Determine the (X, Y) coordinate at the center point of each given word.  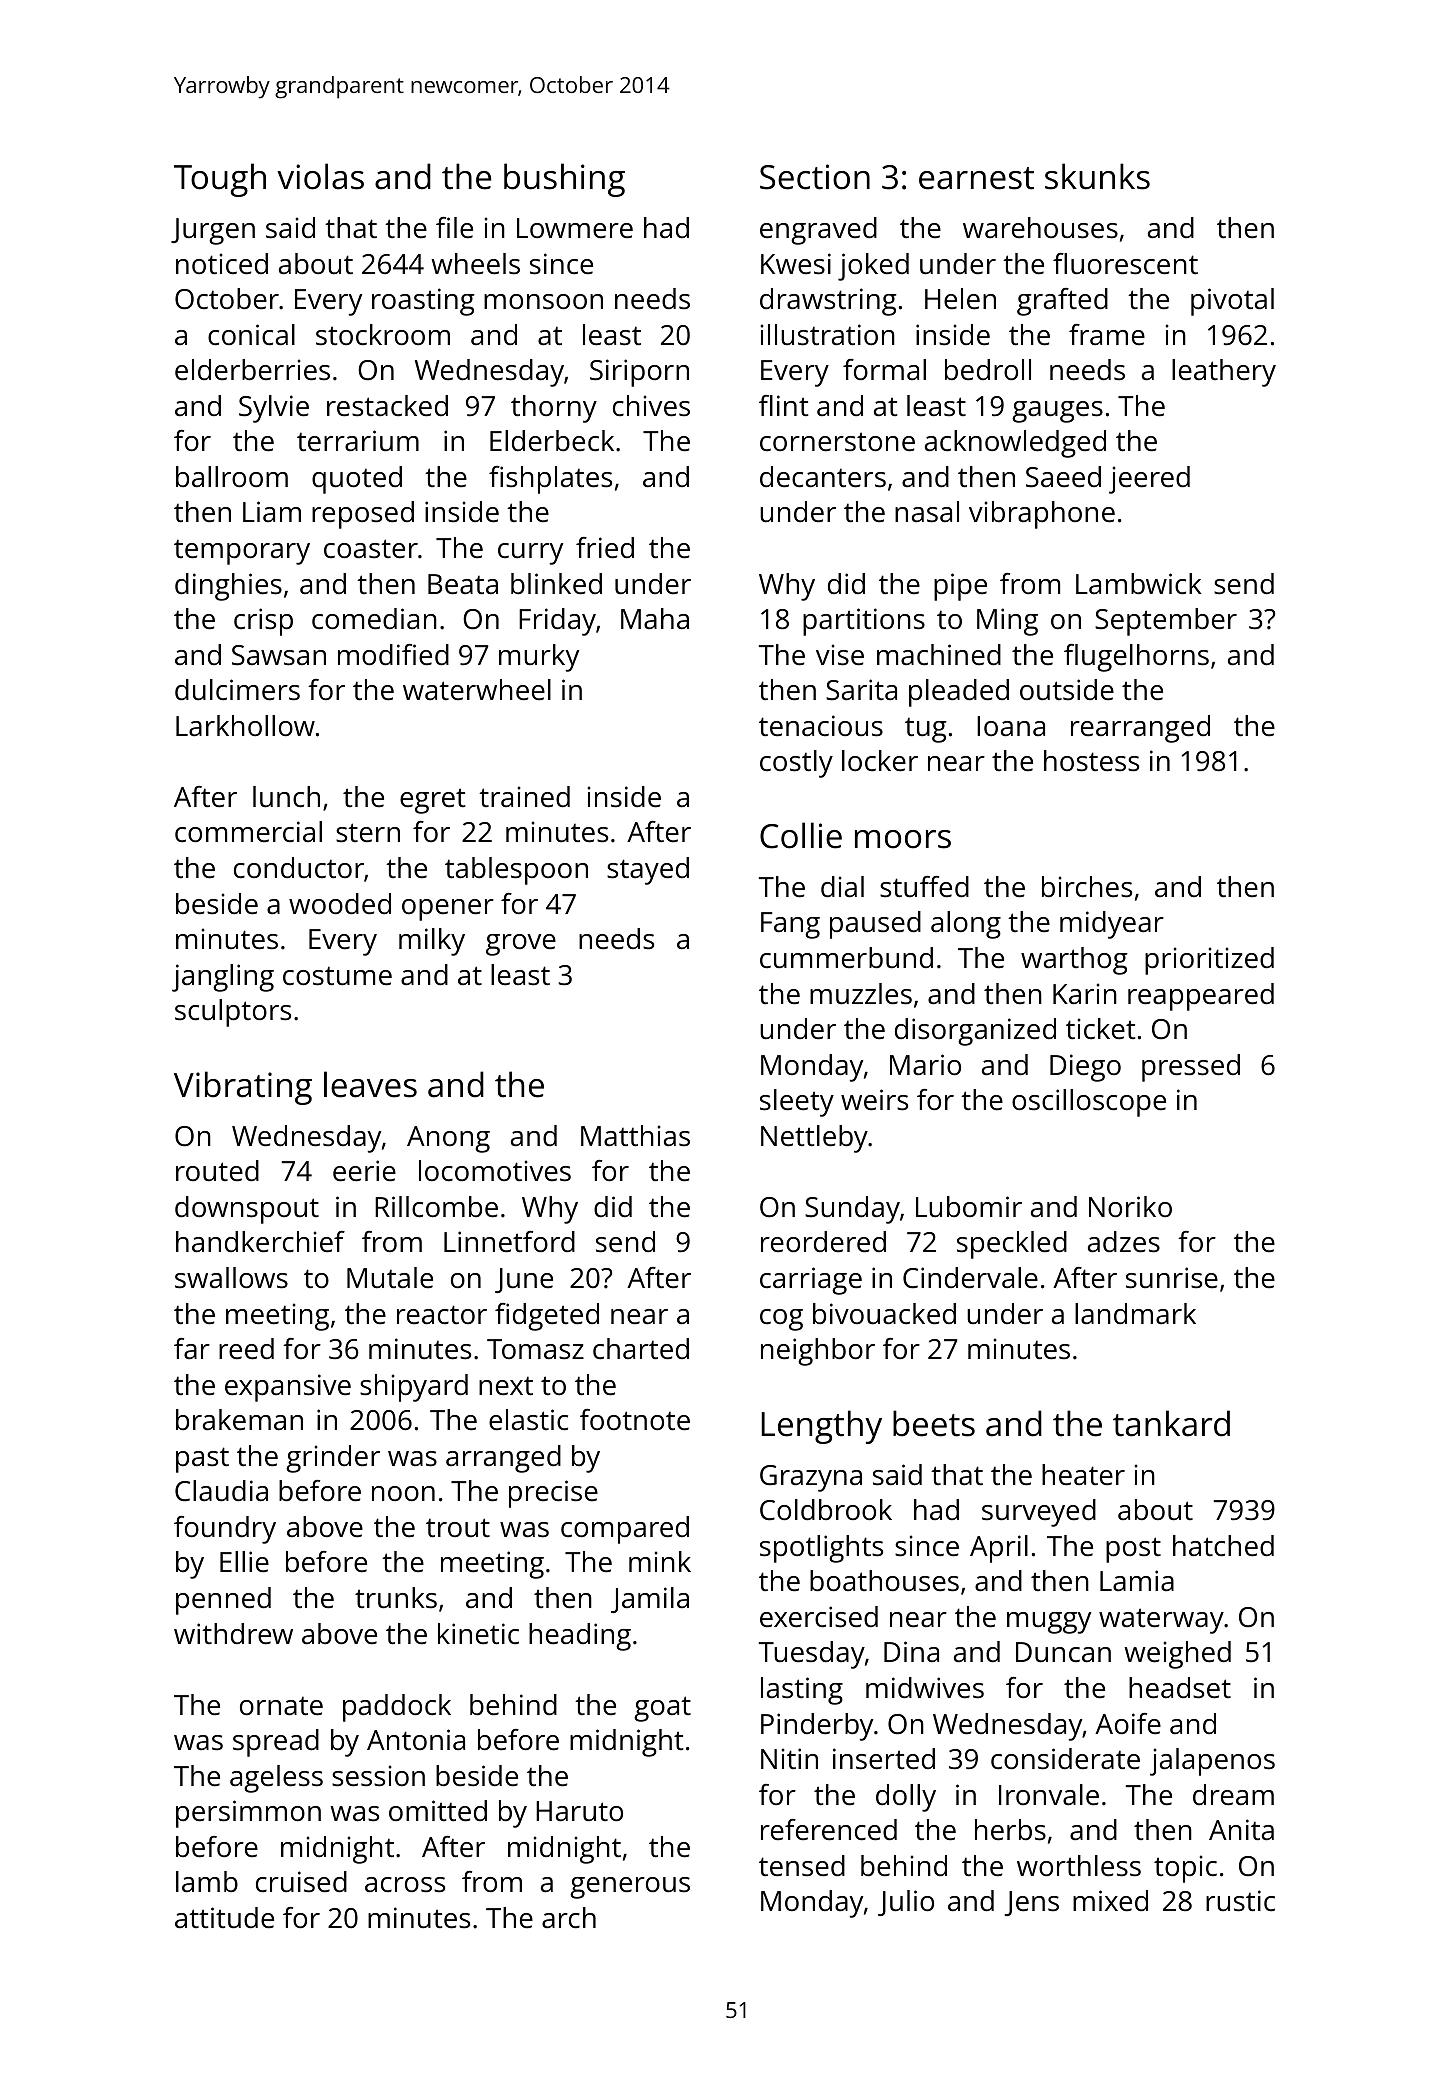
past (202, 1460)
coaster (371, 549)
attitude (224, 1918)
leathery (1224, 373)
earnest (976, 178)
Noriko (1130, 1207)
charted (641, 1349)
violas (320, 176)
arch (569, 1918)
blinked (556, 584)
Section (815, 177)
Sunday (852, 1210)
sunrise (1172, 1278)
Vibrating (243, 1088)
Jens (1032, 1903)
